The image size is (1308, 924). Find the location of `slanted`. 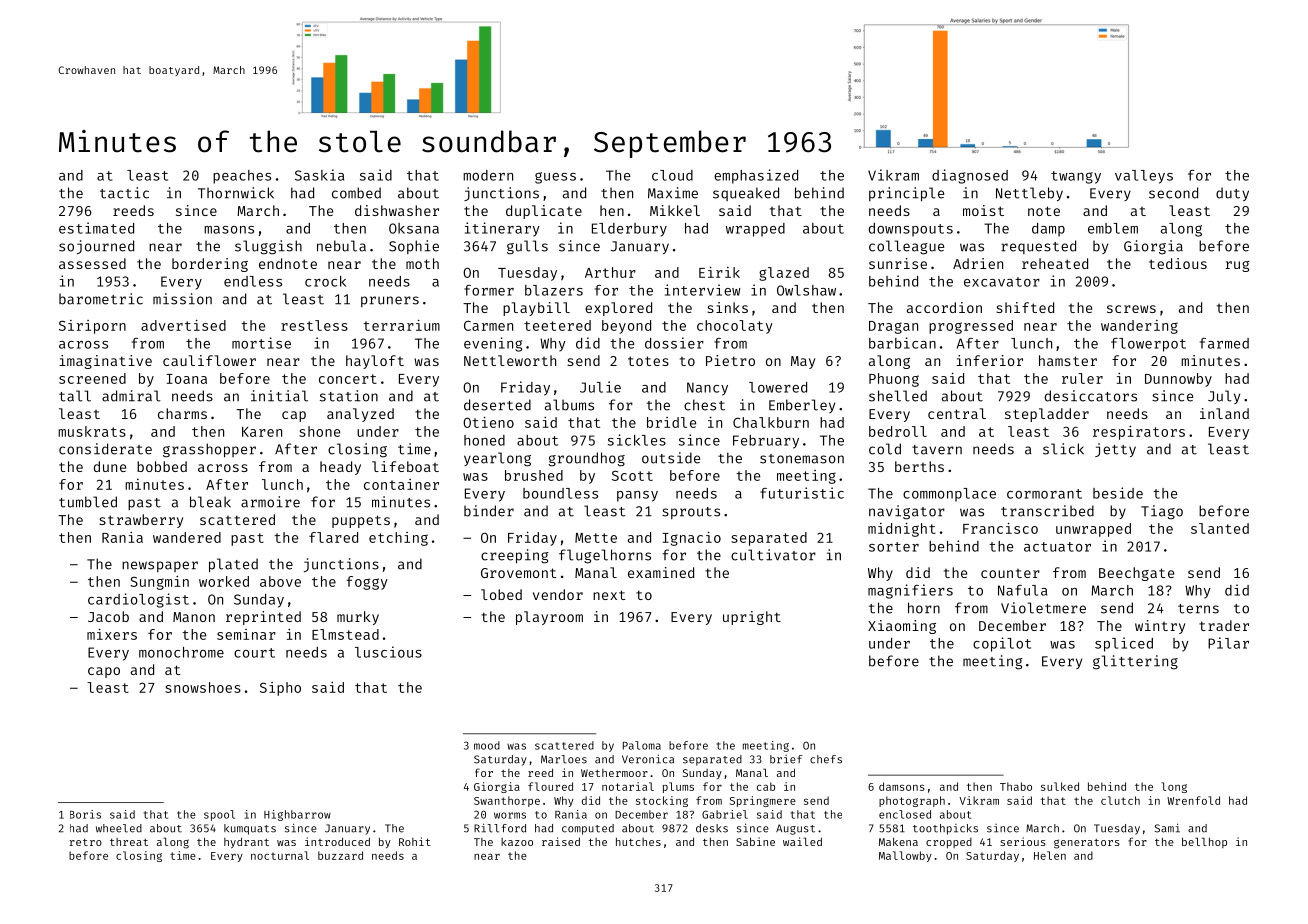

slanted is located at coordinates (1220, 528).
